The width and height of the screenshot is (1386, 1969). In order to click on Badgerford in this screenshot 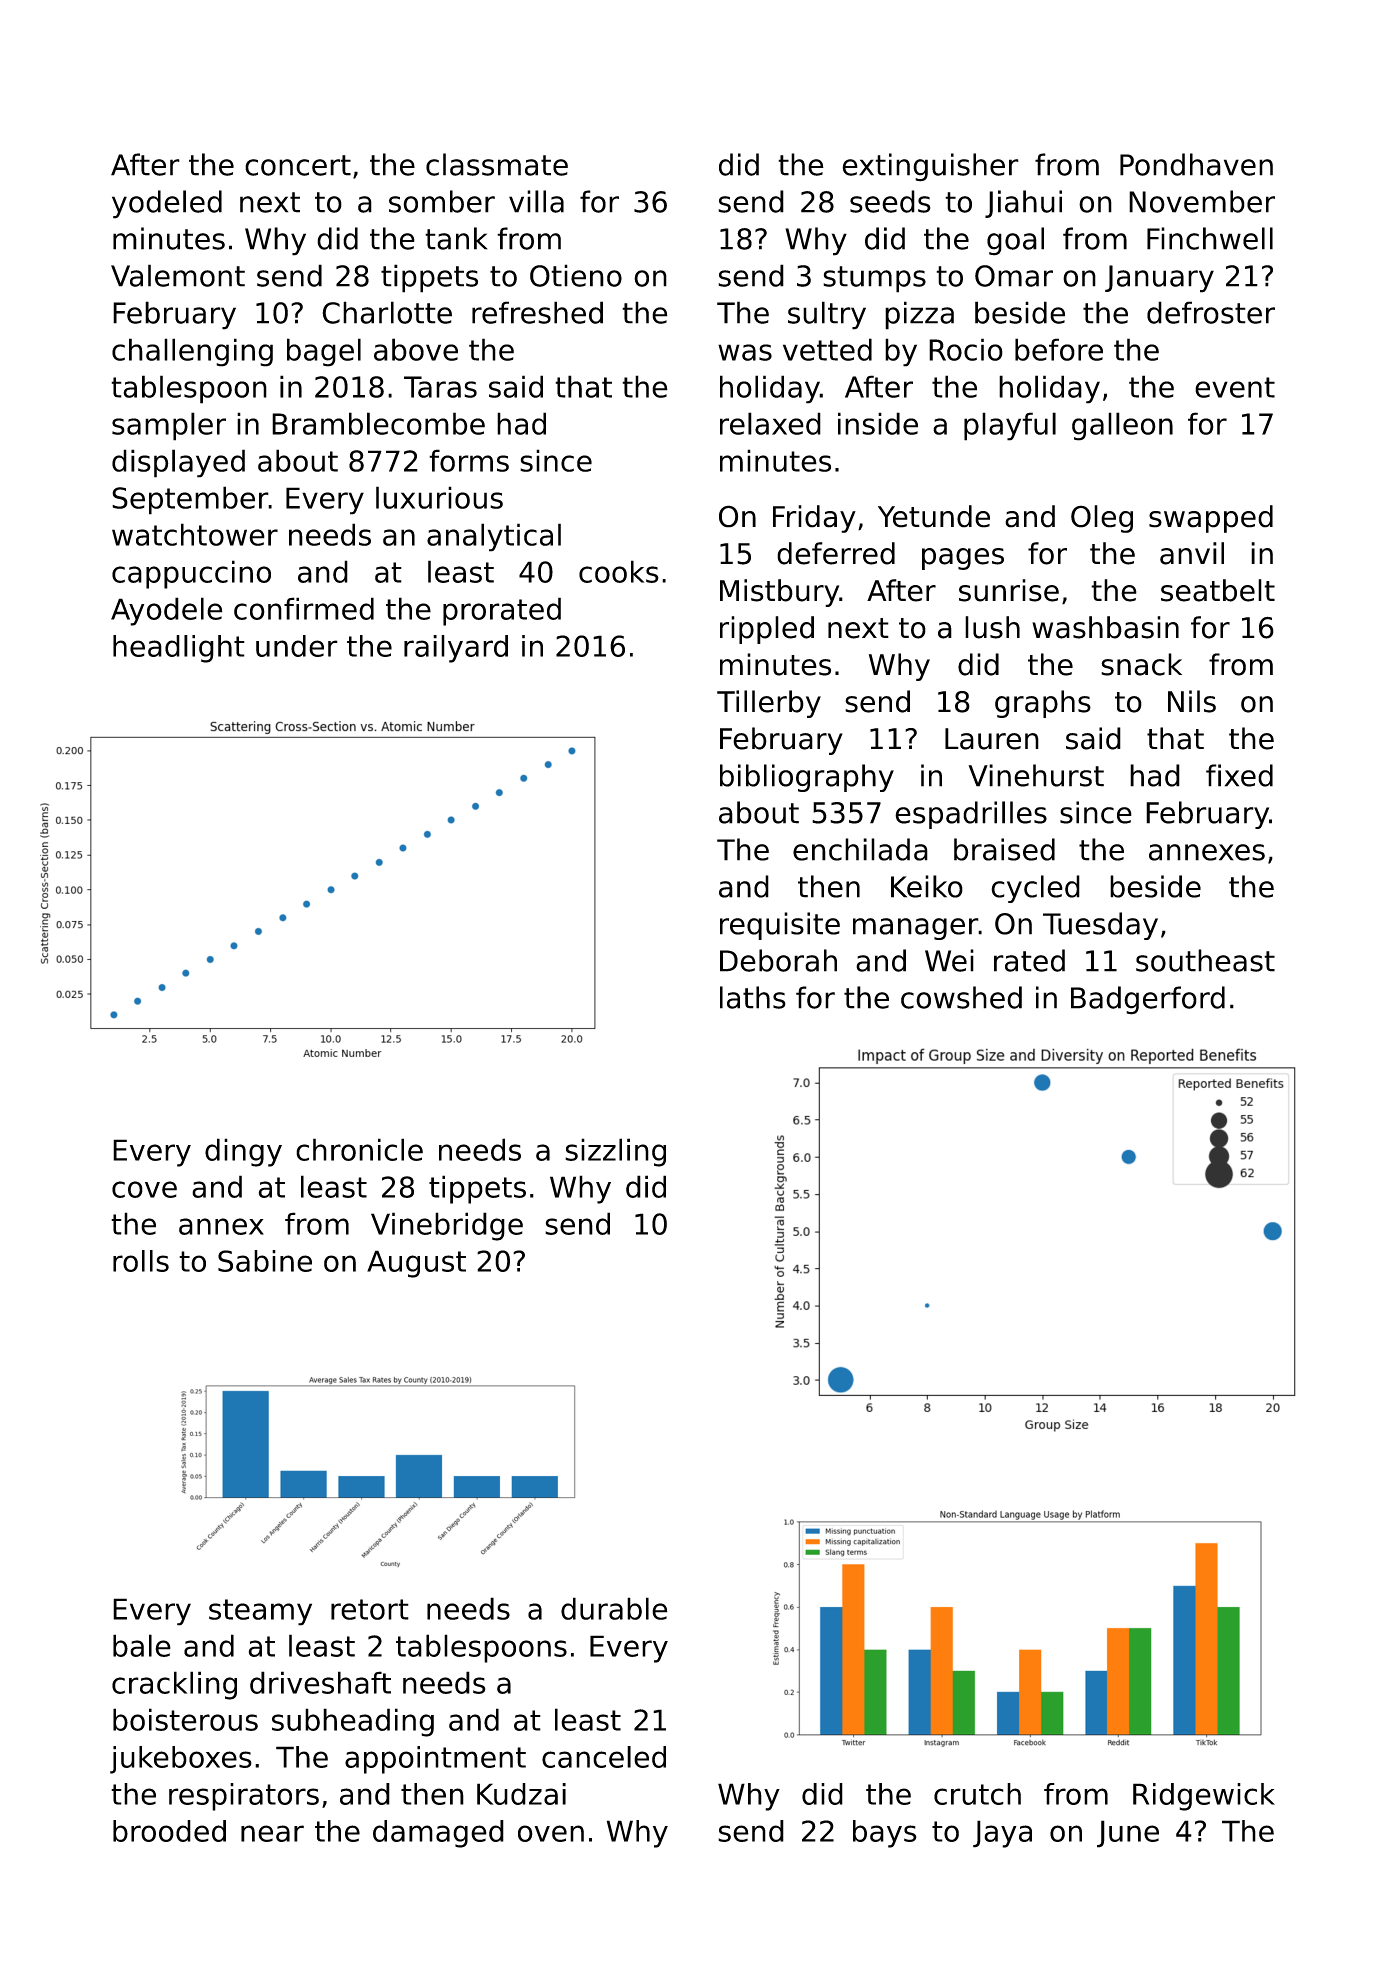, I will do `click(1148, 1000)`.
